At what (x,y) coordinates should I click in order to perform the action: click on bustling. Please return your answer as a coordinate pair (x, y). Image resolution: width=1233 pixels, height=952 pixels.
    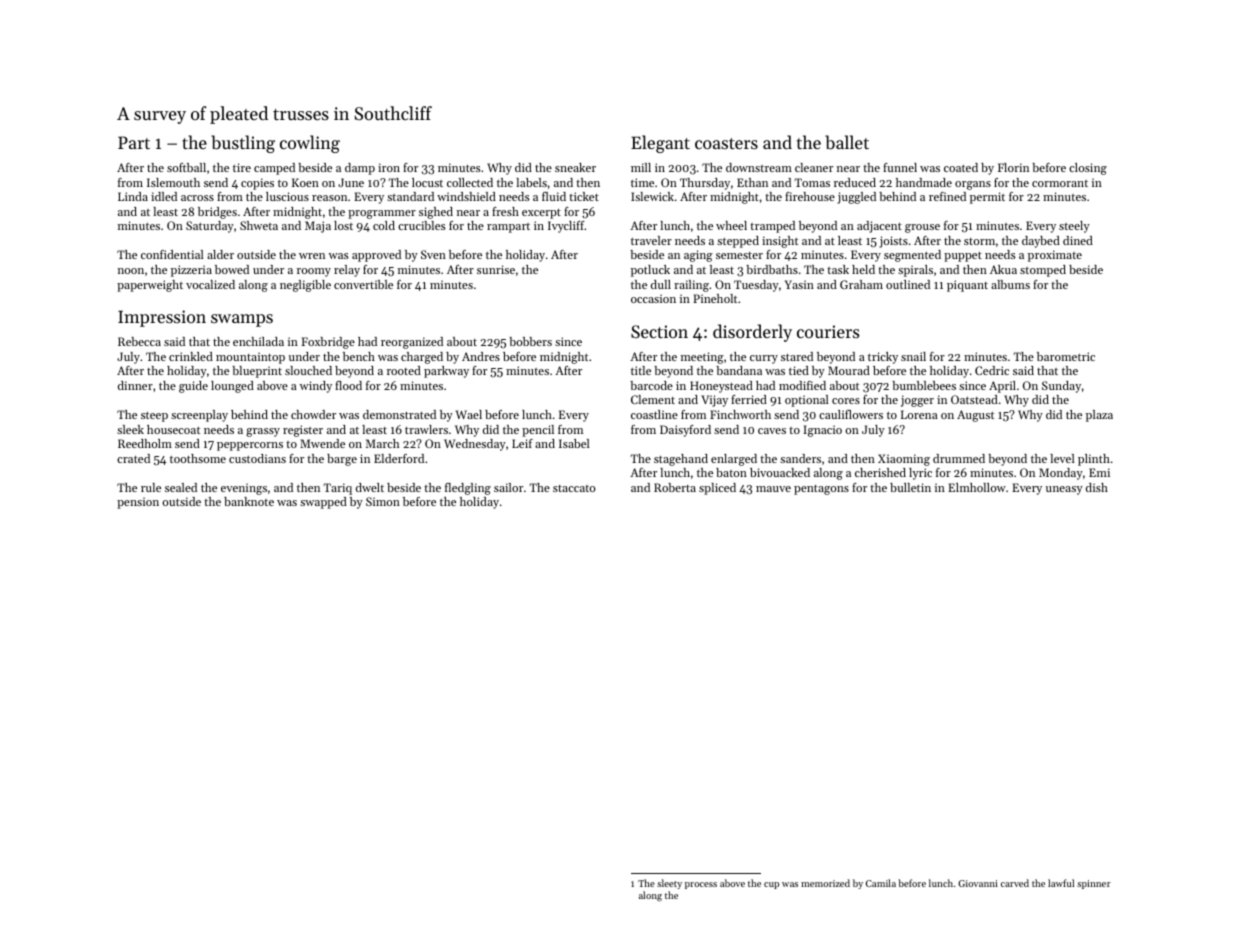
    Looking at the image, I should click on (243, 144).
